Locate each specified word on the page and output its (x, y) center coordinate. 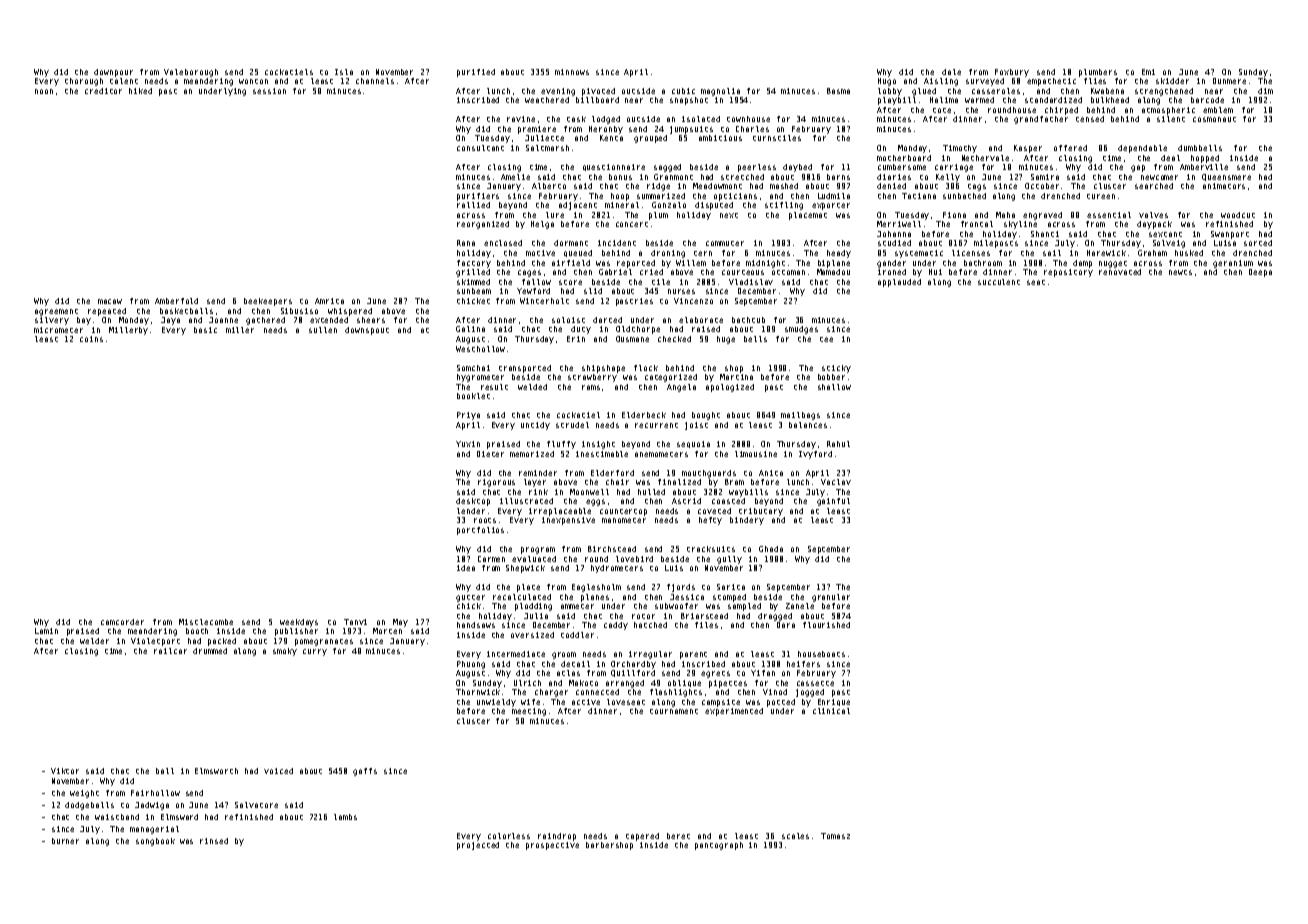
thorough (84, 82)
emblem (1218, 110)
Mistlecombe (206, 622)
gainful (833, 502)
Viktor (65, 771)
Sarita (731, 587)
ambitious (720, 138)
